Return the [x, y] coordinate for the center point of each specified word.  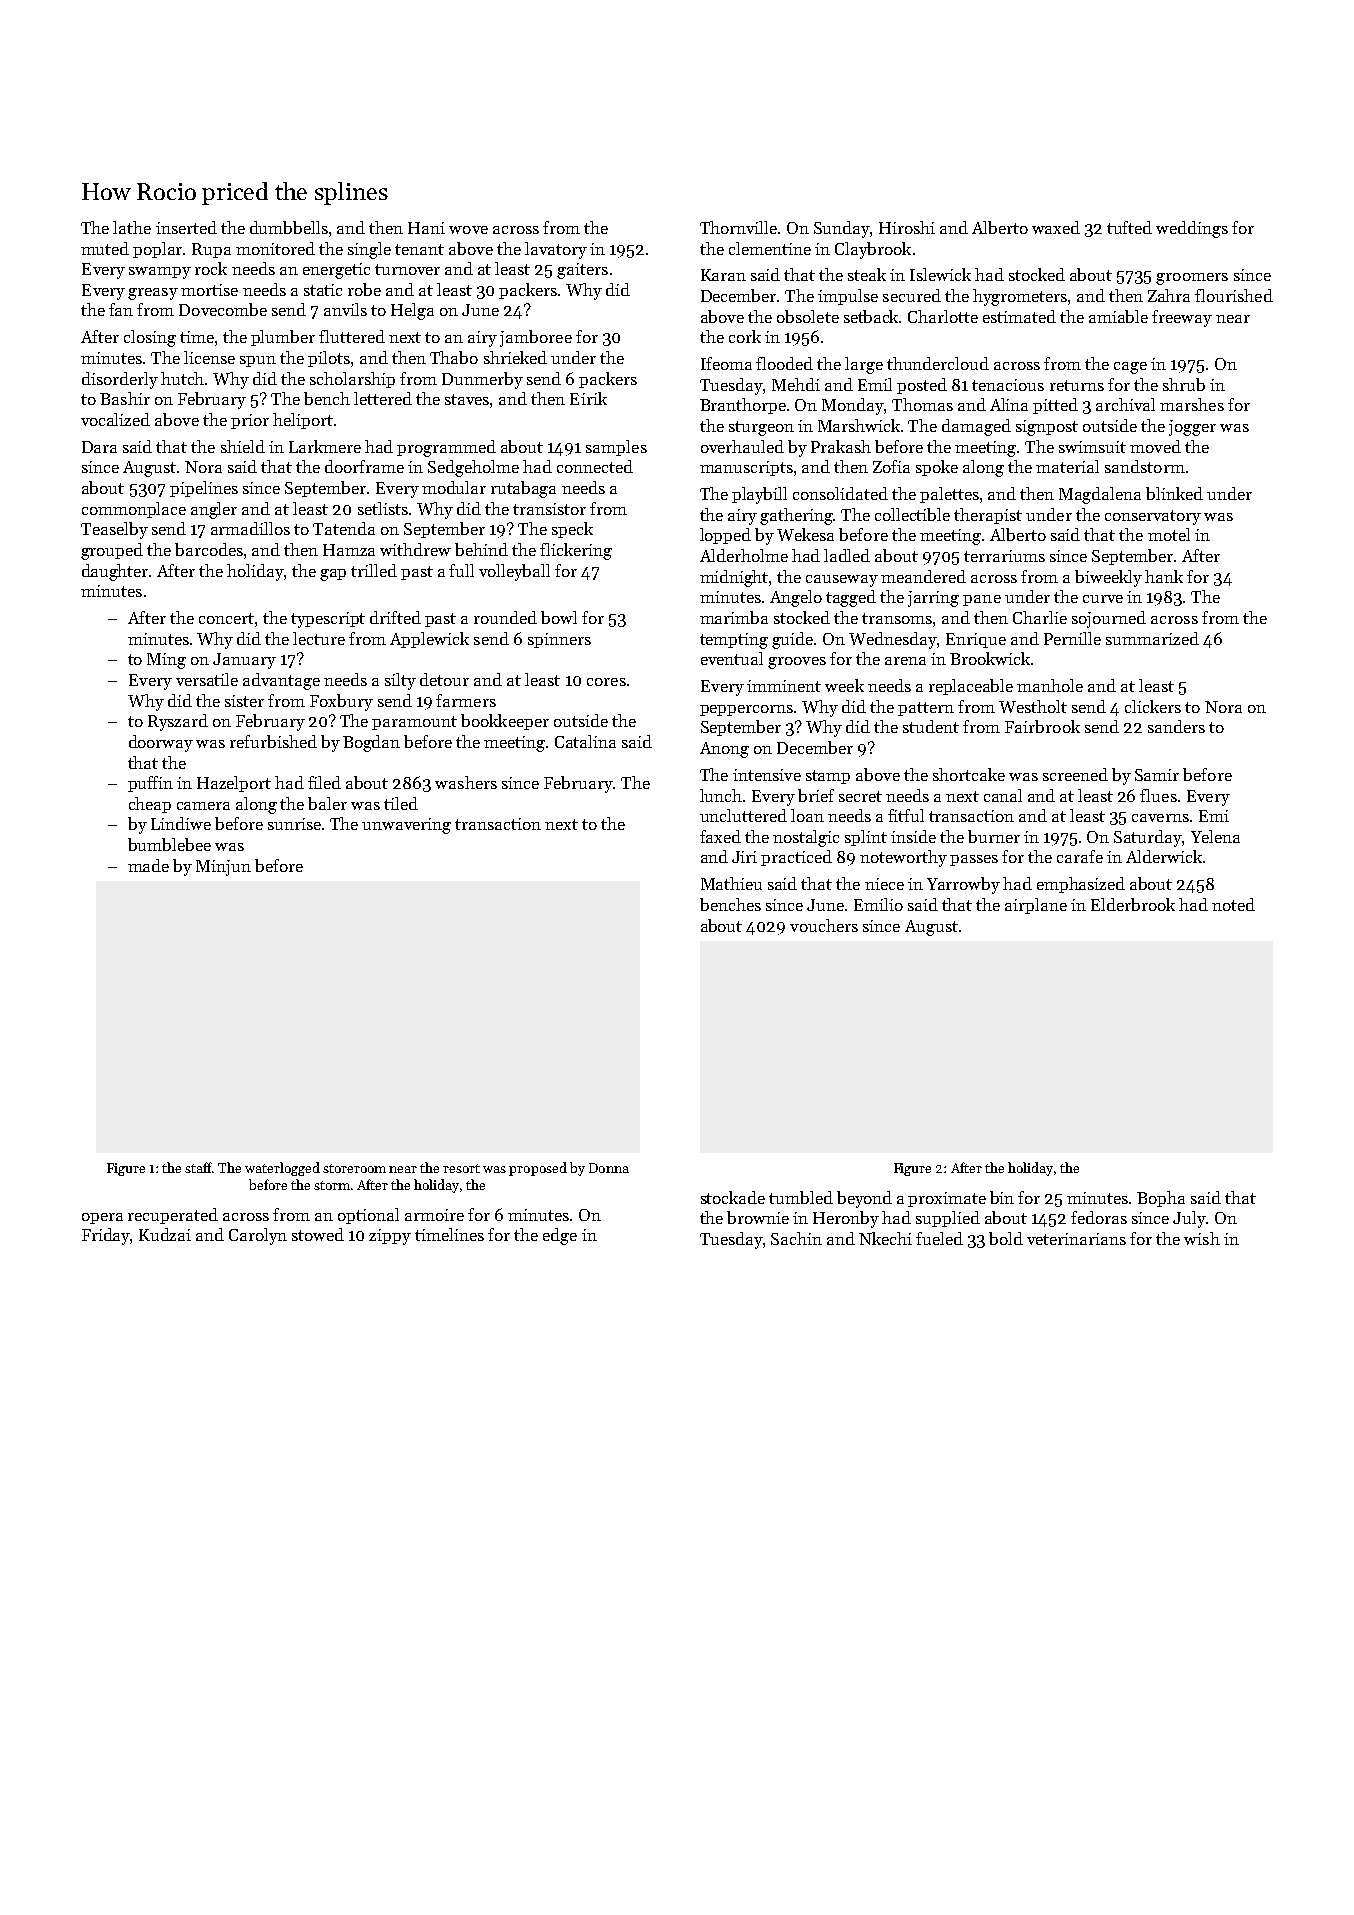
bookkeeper [505, 722]
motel [1169, 534]
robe [364, 289]
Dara [99, 447]
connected [595, 466]
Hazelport [234, 784]
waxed [1056, 227]
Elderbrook [1133, 904]
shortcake [969, 774]
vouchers [824, 925]
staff [199, 1167]
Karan [723, 275]
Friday [106, 1236]
